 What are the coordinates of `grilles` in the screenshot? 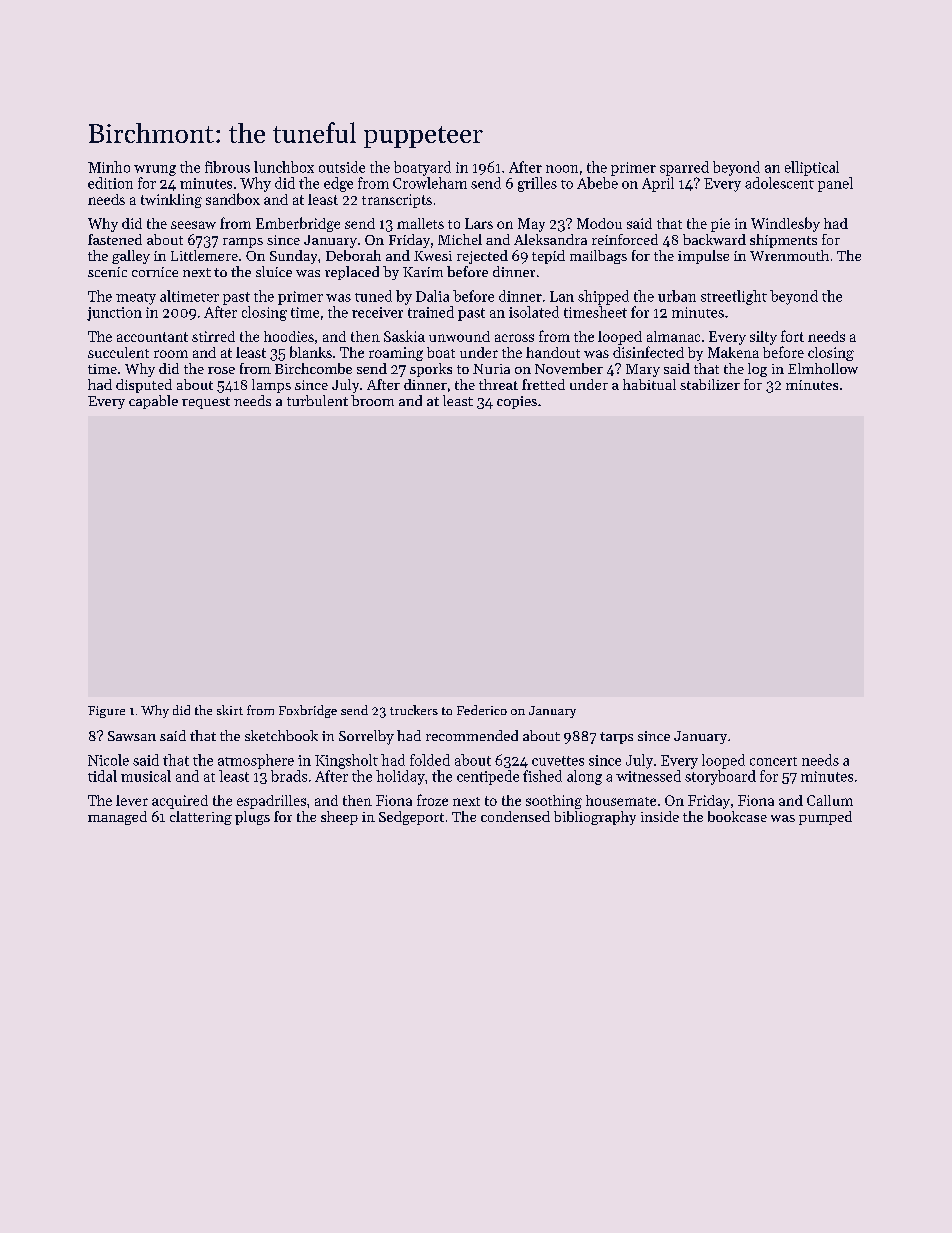 It's located at (537, 184).
